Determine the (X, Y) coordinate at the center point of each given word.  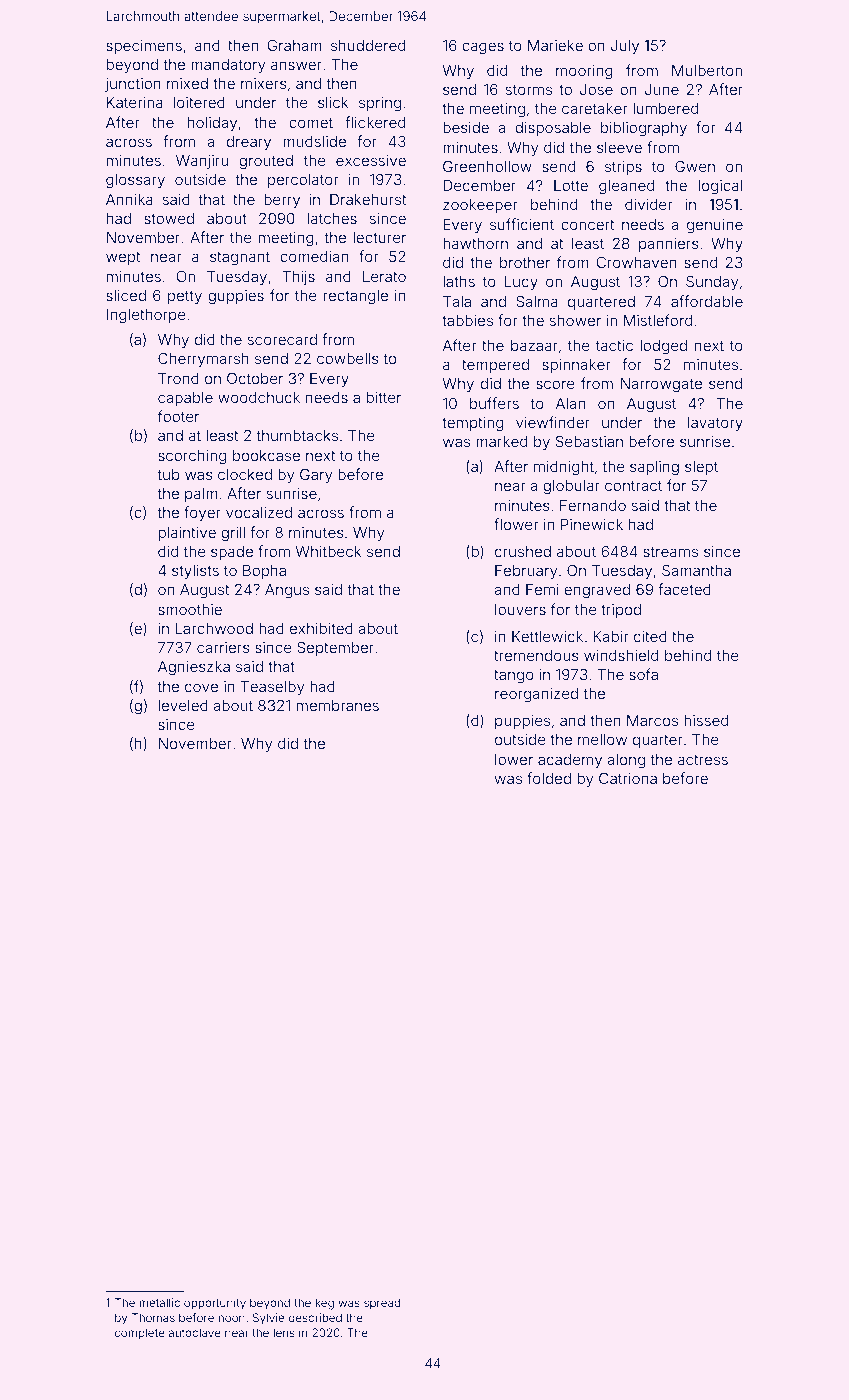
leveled (183, 705)
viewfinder (553, 422)
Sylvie (268, 1319)
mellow (602, 739)
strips (623, 168)
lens (284, 1332)
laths (459, 281)
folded (549, 778)
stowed (169, 218)
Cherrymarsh (203, 359)
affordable (707, 301)
